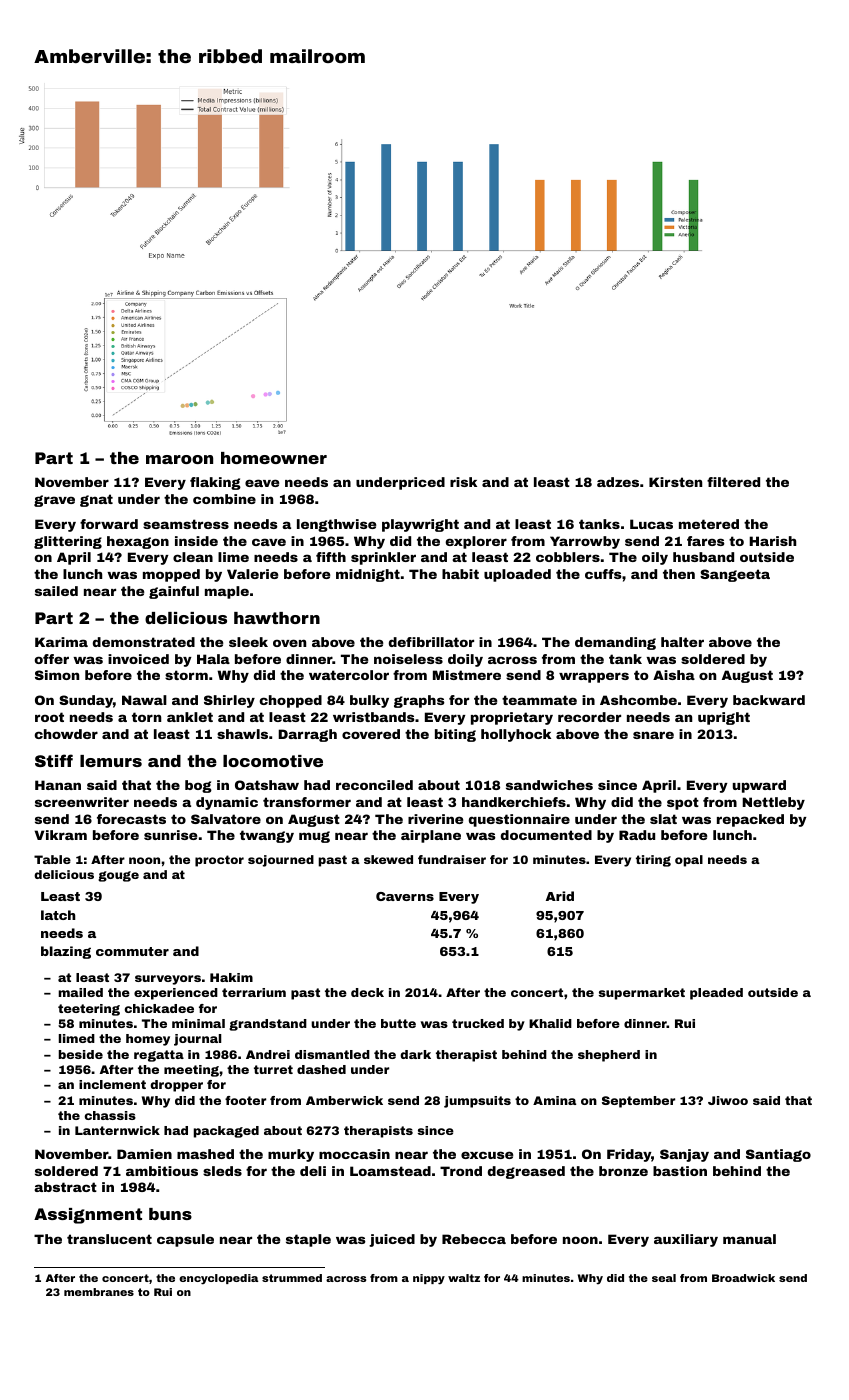 This document has height=1400, width=849. I want to click on membranes, so click(99, 1292).
